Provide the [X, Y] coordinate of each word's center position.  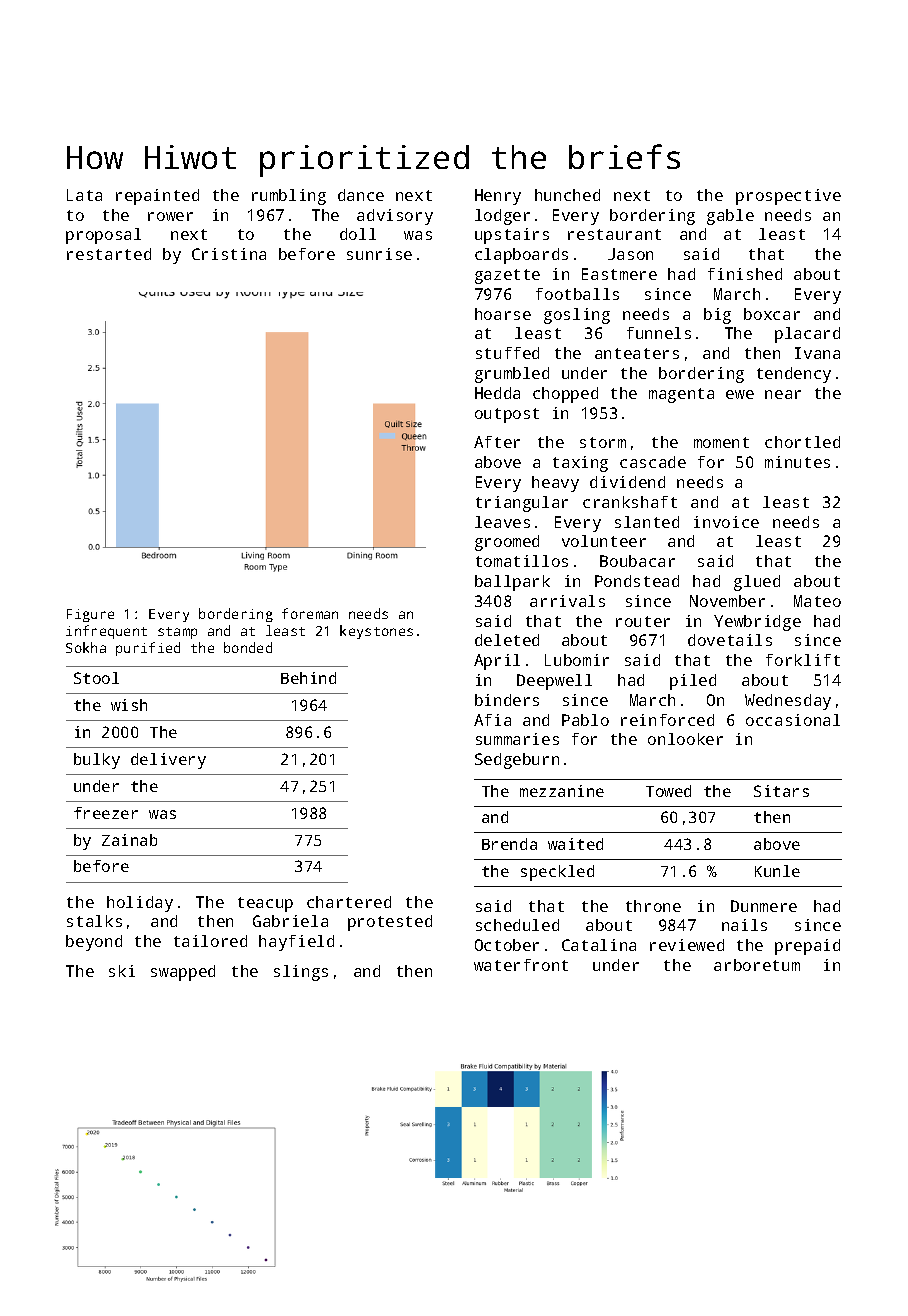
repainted [157, 197]
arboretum [757, 965]
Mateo [817, 601]
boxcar [772, 314]
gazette [507, 276]
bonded [248, 647]
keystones [376, 632]
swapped [183, 973]
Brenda [509, 844]
